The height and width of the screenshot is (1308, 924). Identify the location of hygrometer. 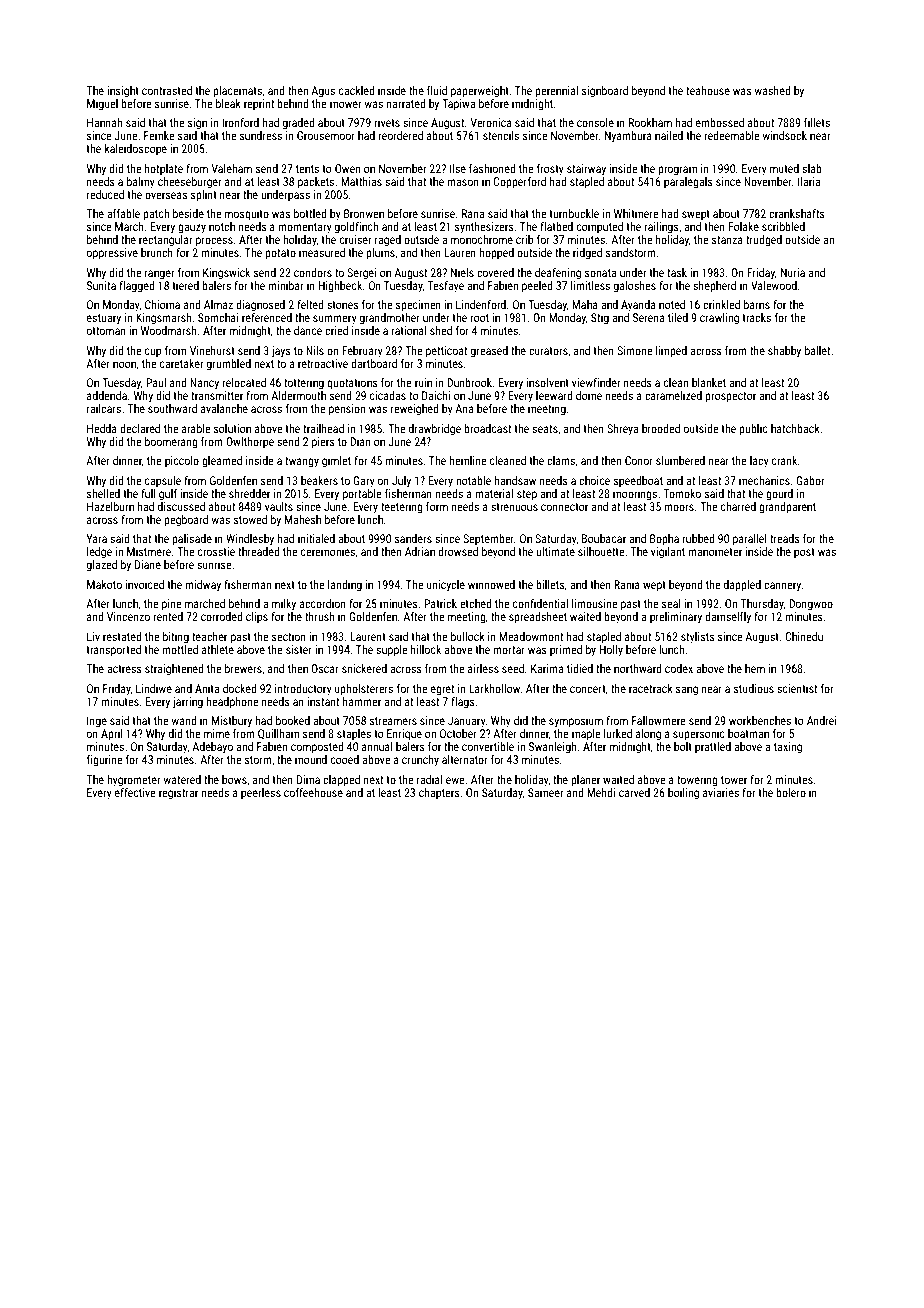
(134, 781).
